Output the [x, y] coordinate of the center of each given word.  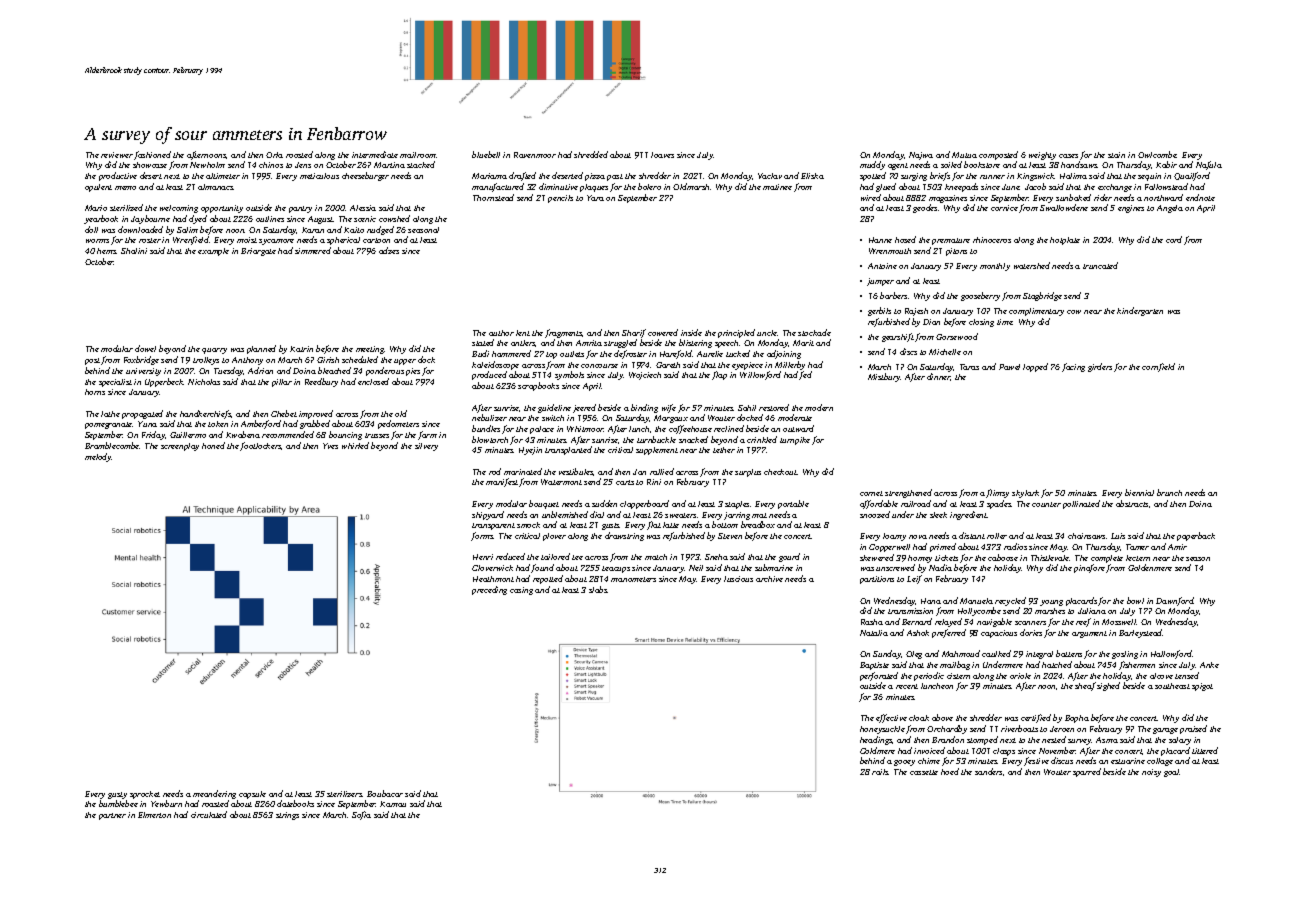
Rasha [872, 622]
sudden [604, 503]
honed [213, 445]
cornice [1004, 208]
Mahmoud [961, 653]
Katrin [301, 349]
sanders [988, 771]
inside [691, 332]
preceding [489, 590]
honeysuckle [882, 730]
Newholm [207, 165]
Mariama [489, 176]
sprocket [145, 795]
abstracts [1132, 503]
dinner [939, 377]
